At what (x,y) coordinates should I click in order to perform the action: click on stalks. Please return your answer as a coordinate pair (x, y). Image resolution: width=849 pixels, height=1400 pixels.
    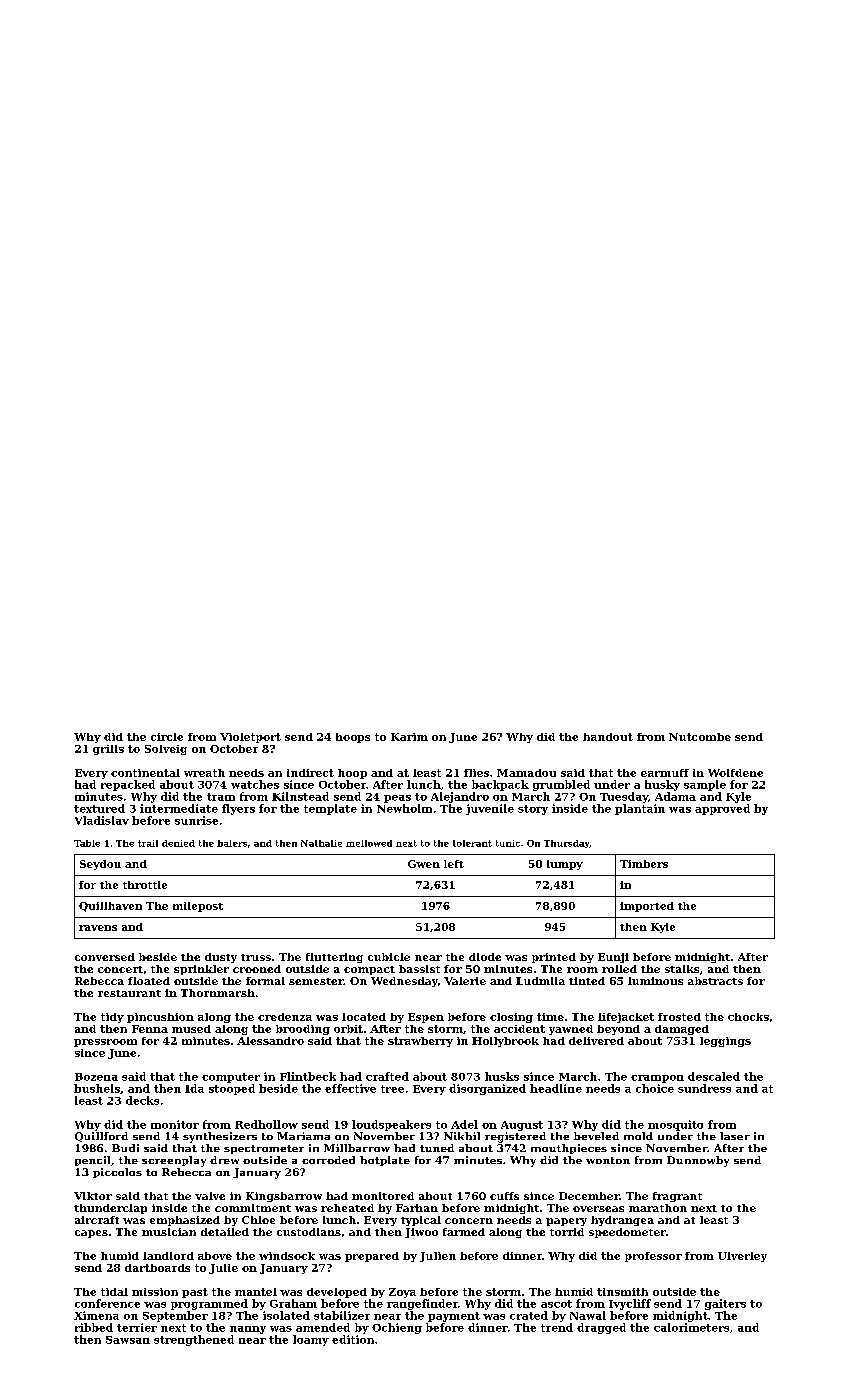
    Looking at the image, I should click on (682, 969).
